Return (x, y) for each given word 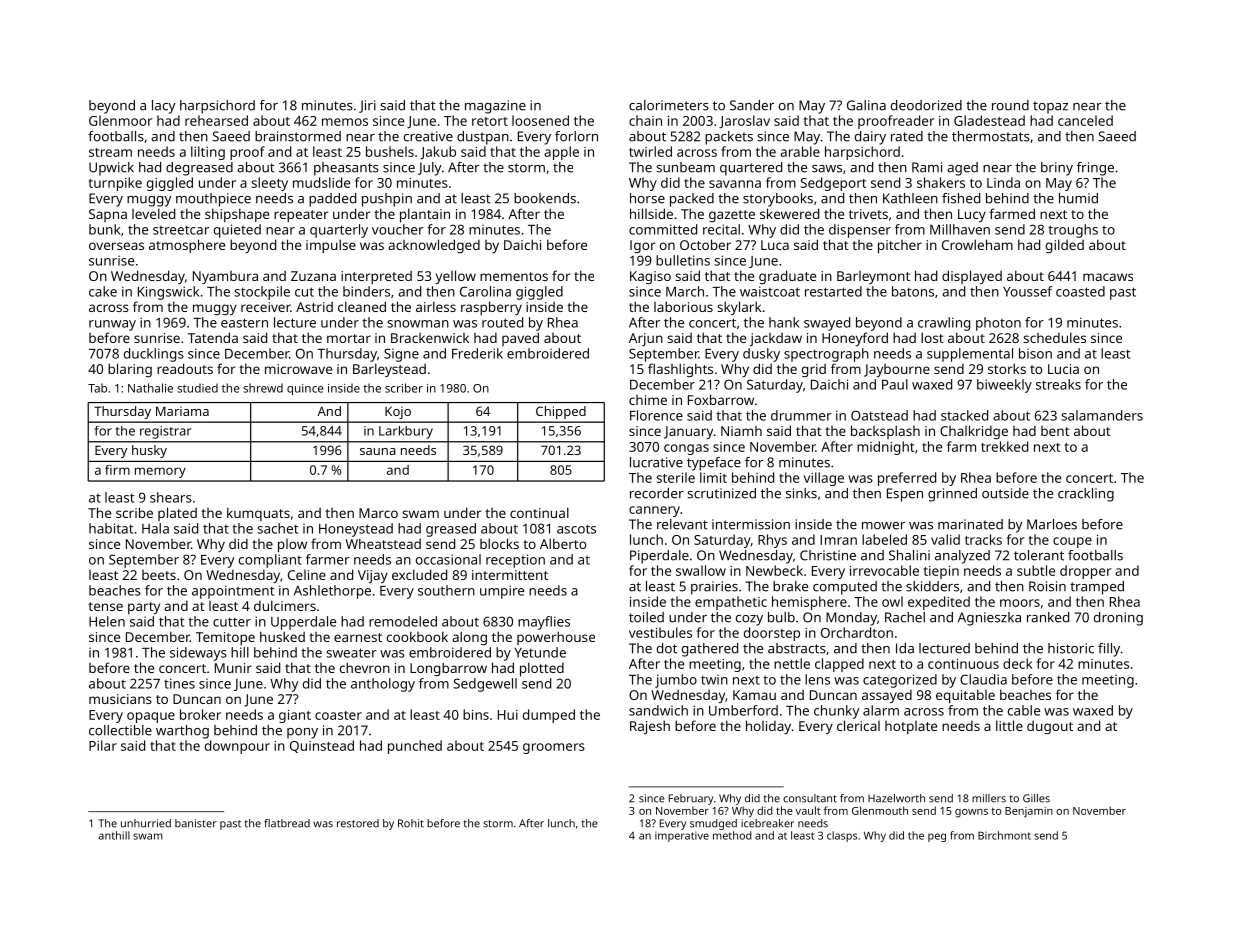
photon (998, 324)
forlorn (576, 136)
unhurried (146, 823)
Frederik (477, 353)
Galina (866, 105)
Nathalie (150, 388)
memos (345, 122)
